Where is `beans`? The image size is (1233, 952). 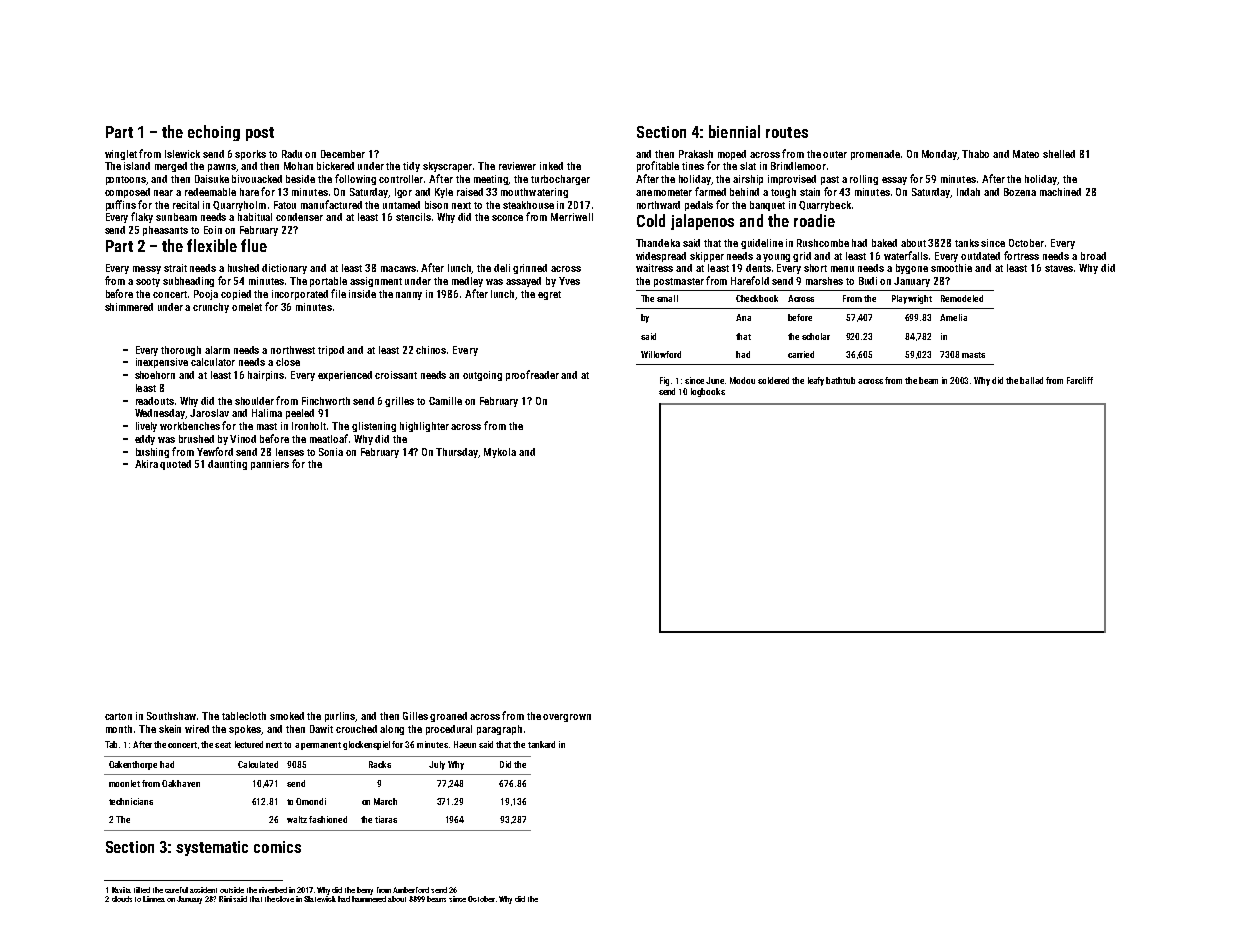 beans is located at coordinates (436, 899).
